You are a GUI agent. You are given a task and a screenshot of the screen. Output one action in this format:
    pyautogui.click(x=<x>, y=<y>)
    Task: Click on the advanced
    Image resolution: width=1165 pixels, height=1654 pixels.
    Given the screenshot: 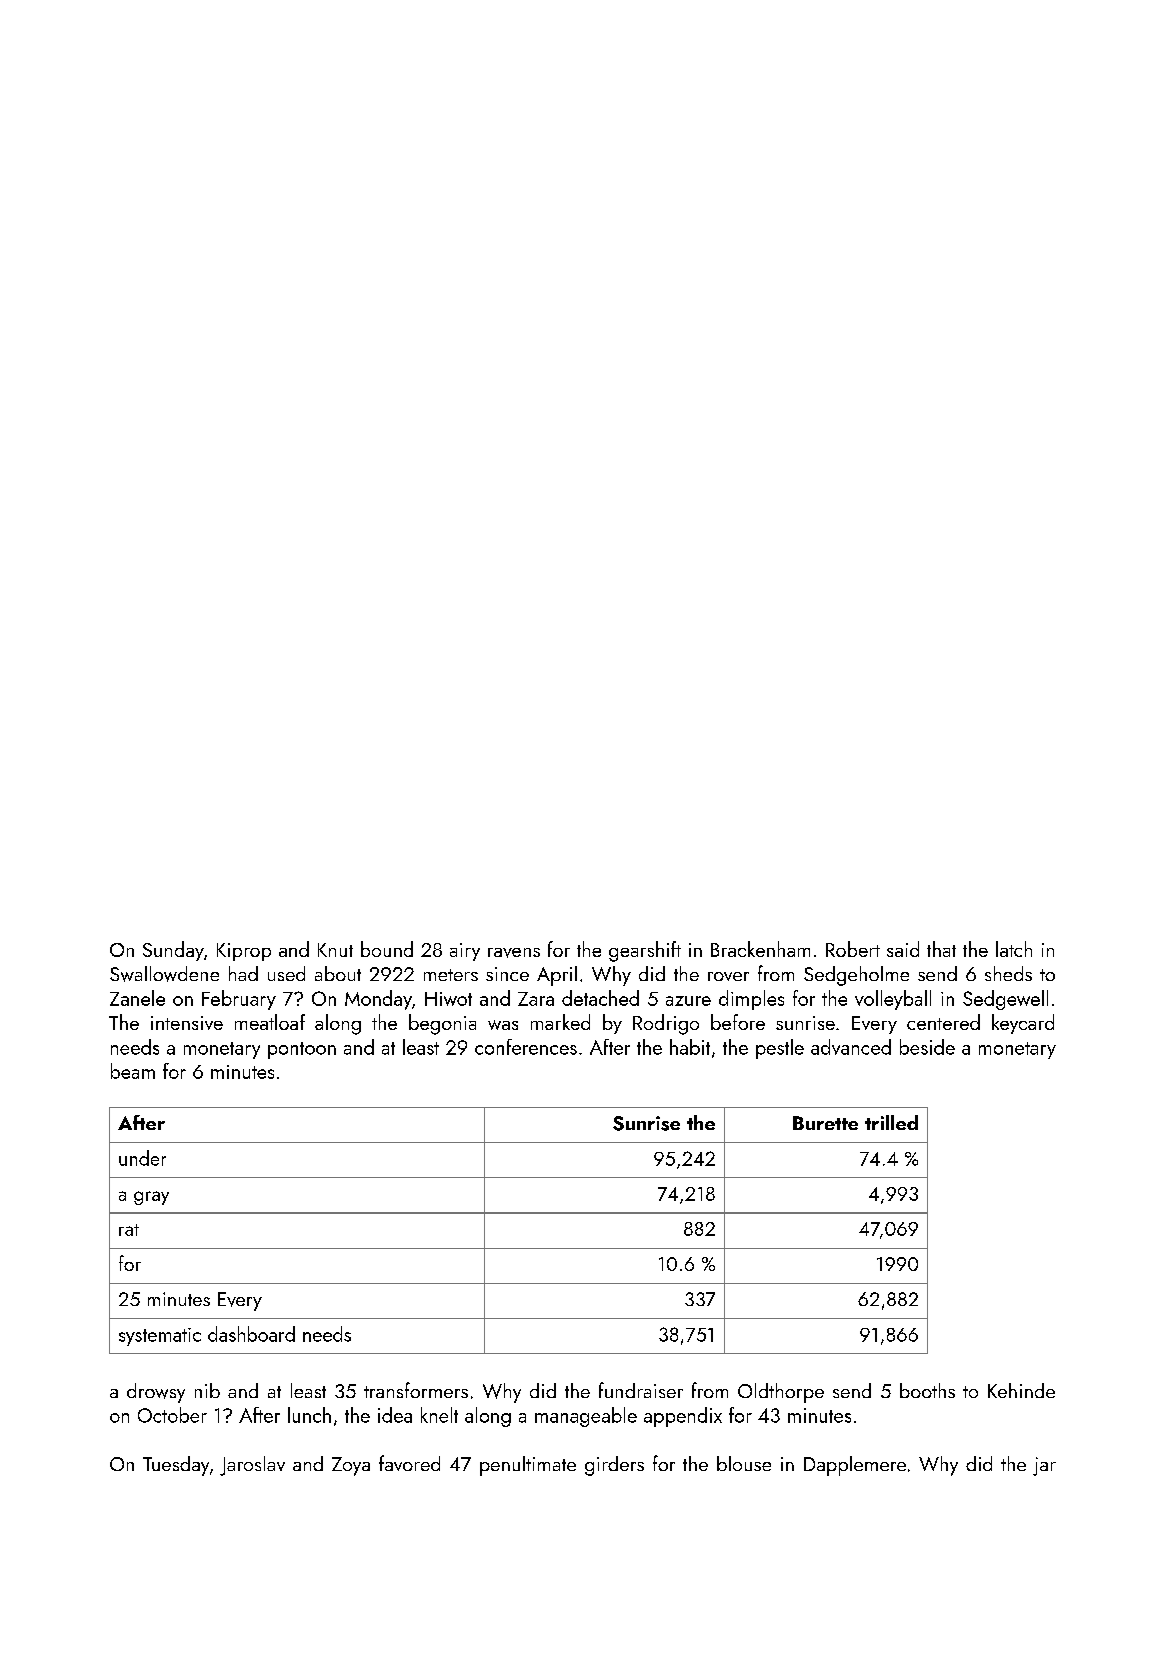 What is the action you would take?
    pyautogui.click(x=851, y=1047)
